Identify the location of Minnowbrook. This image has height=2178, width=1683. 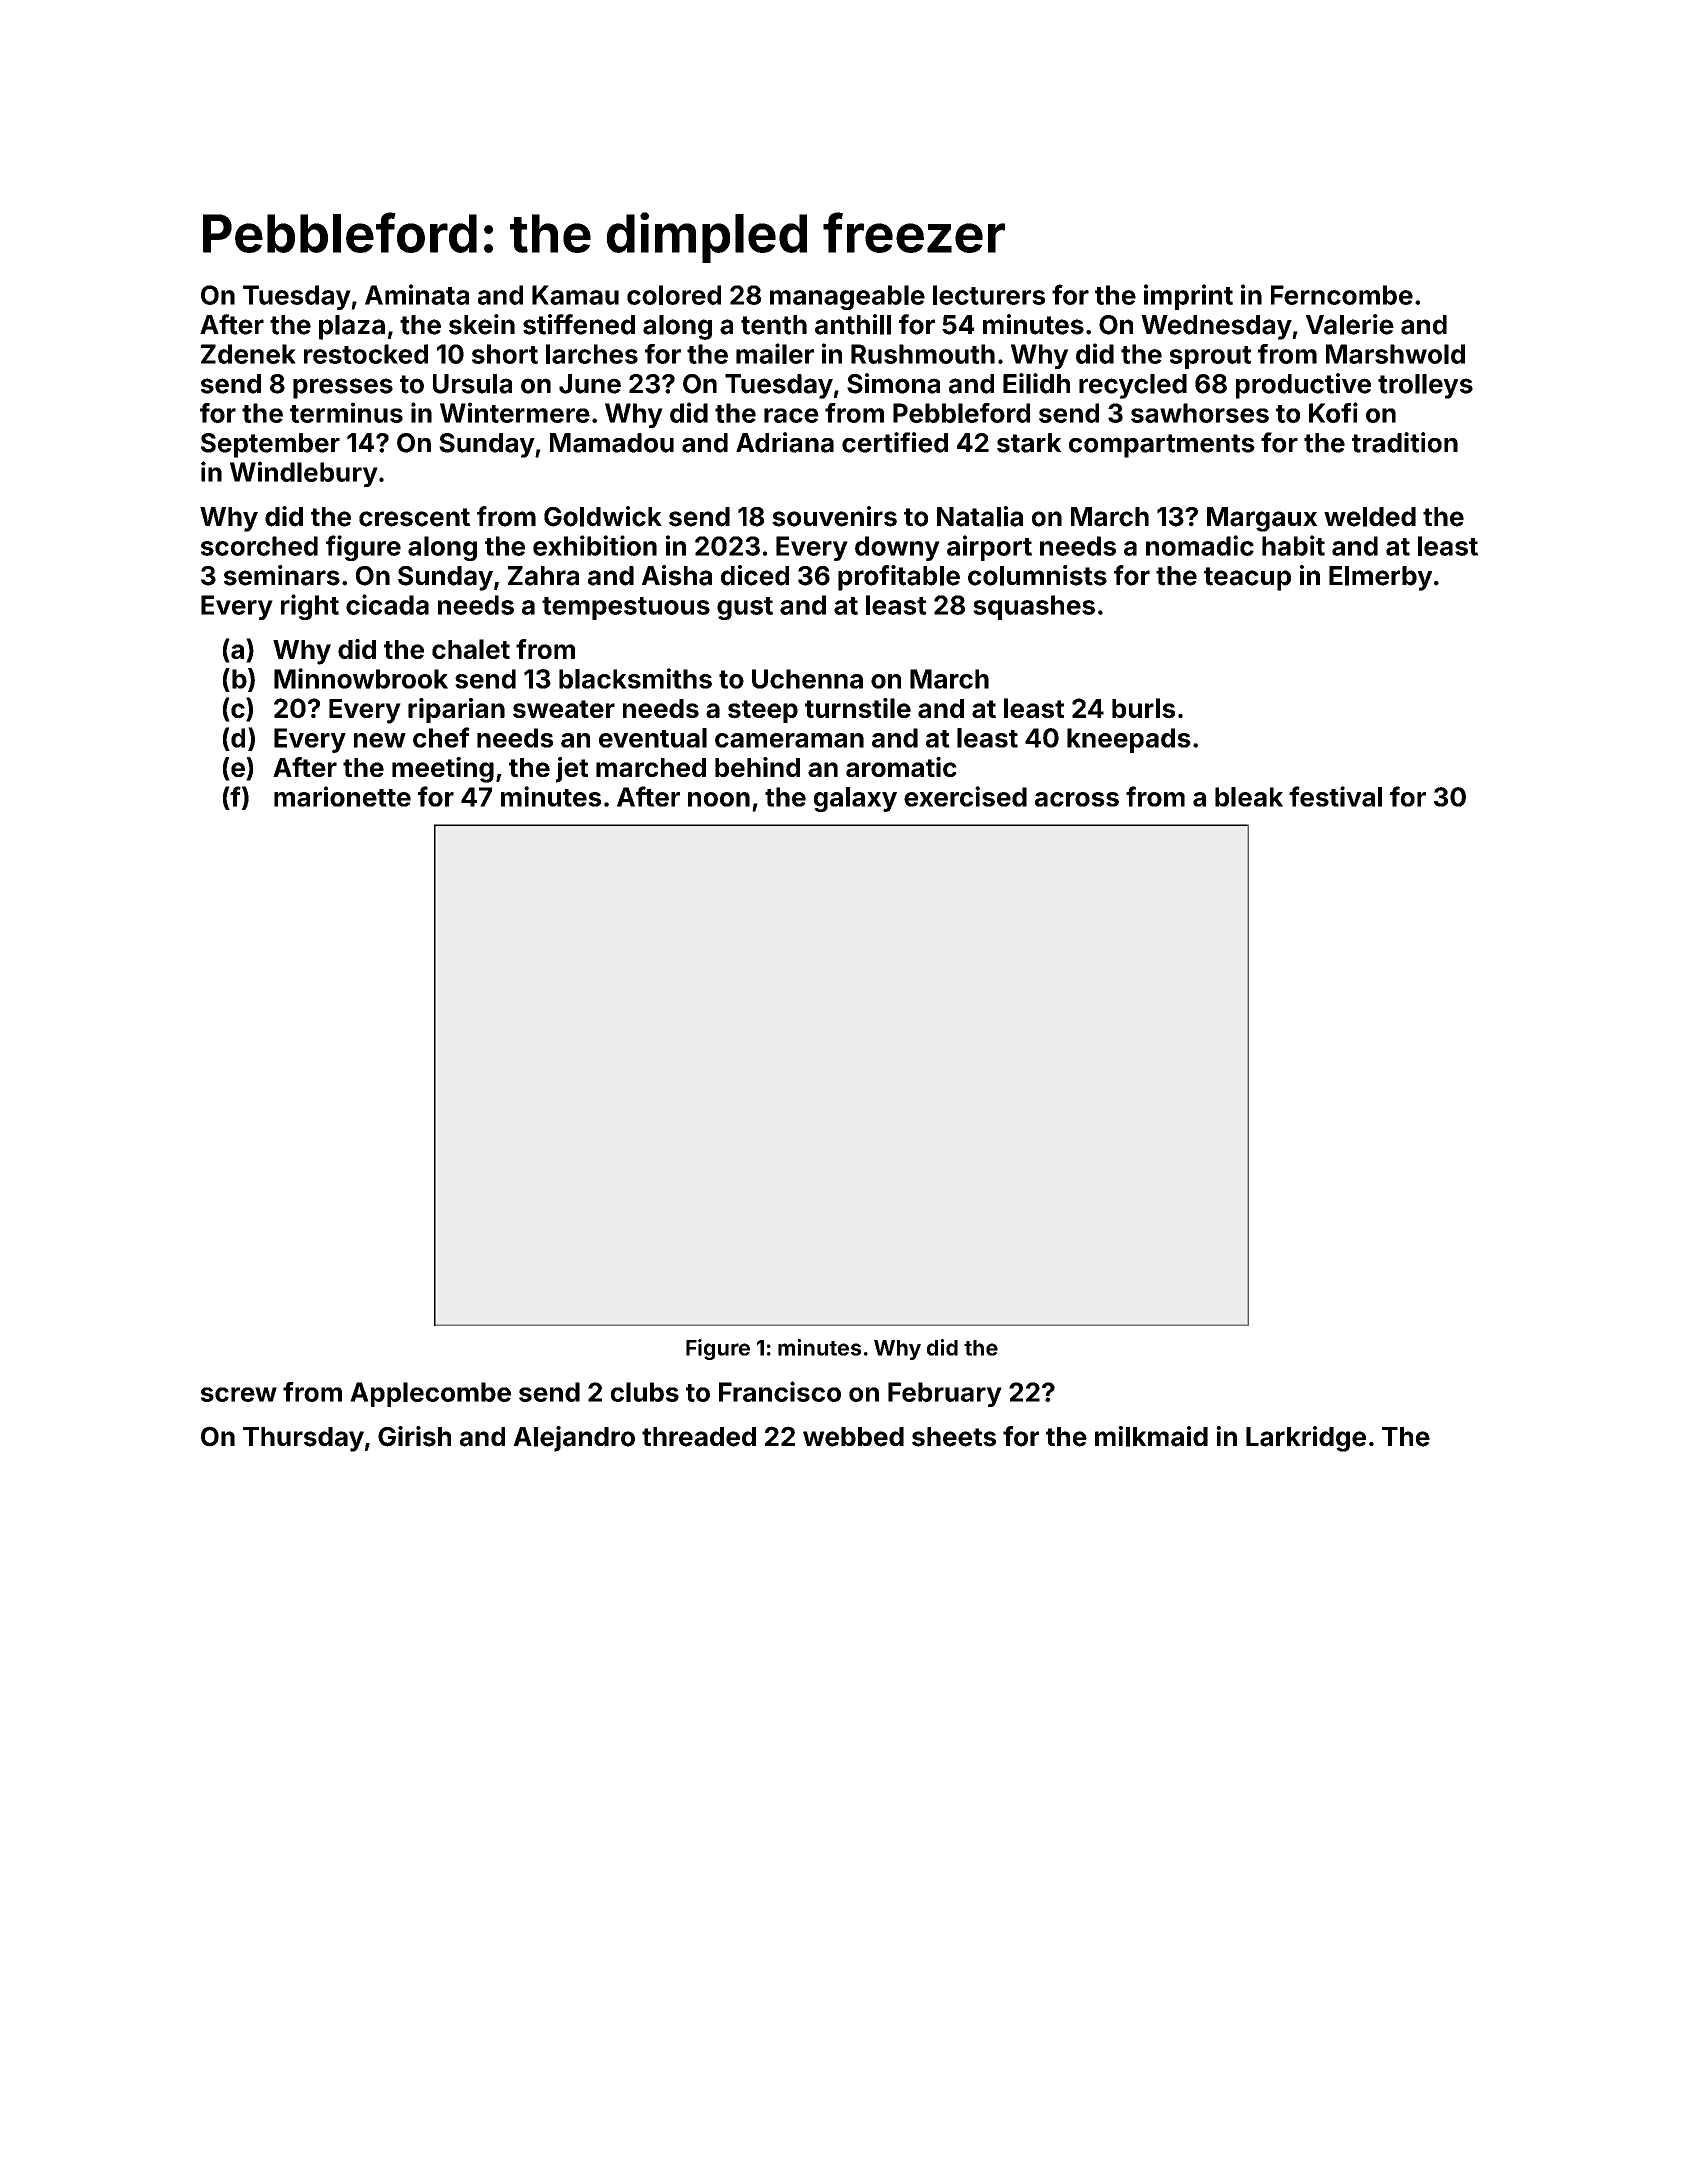
(361, 678).
